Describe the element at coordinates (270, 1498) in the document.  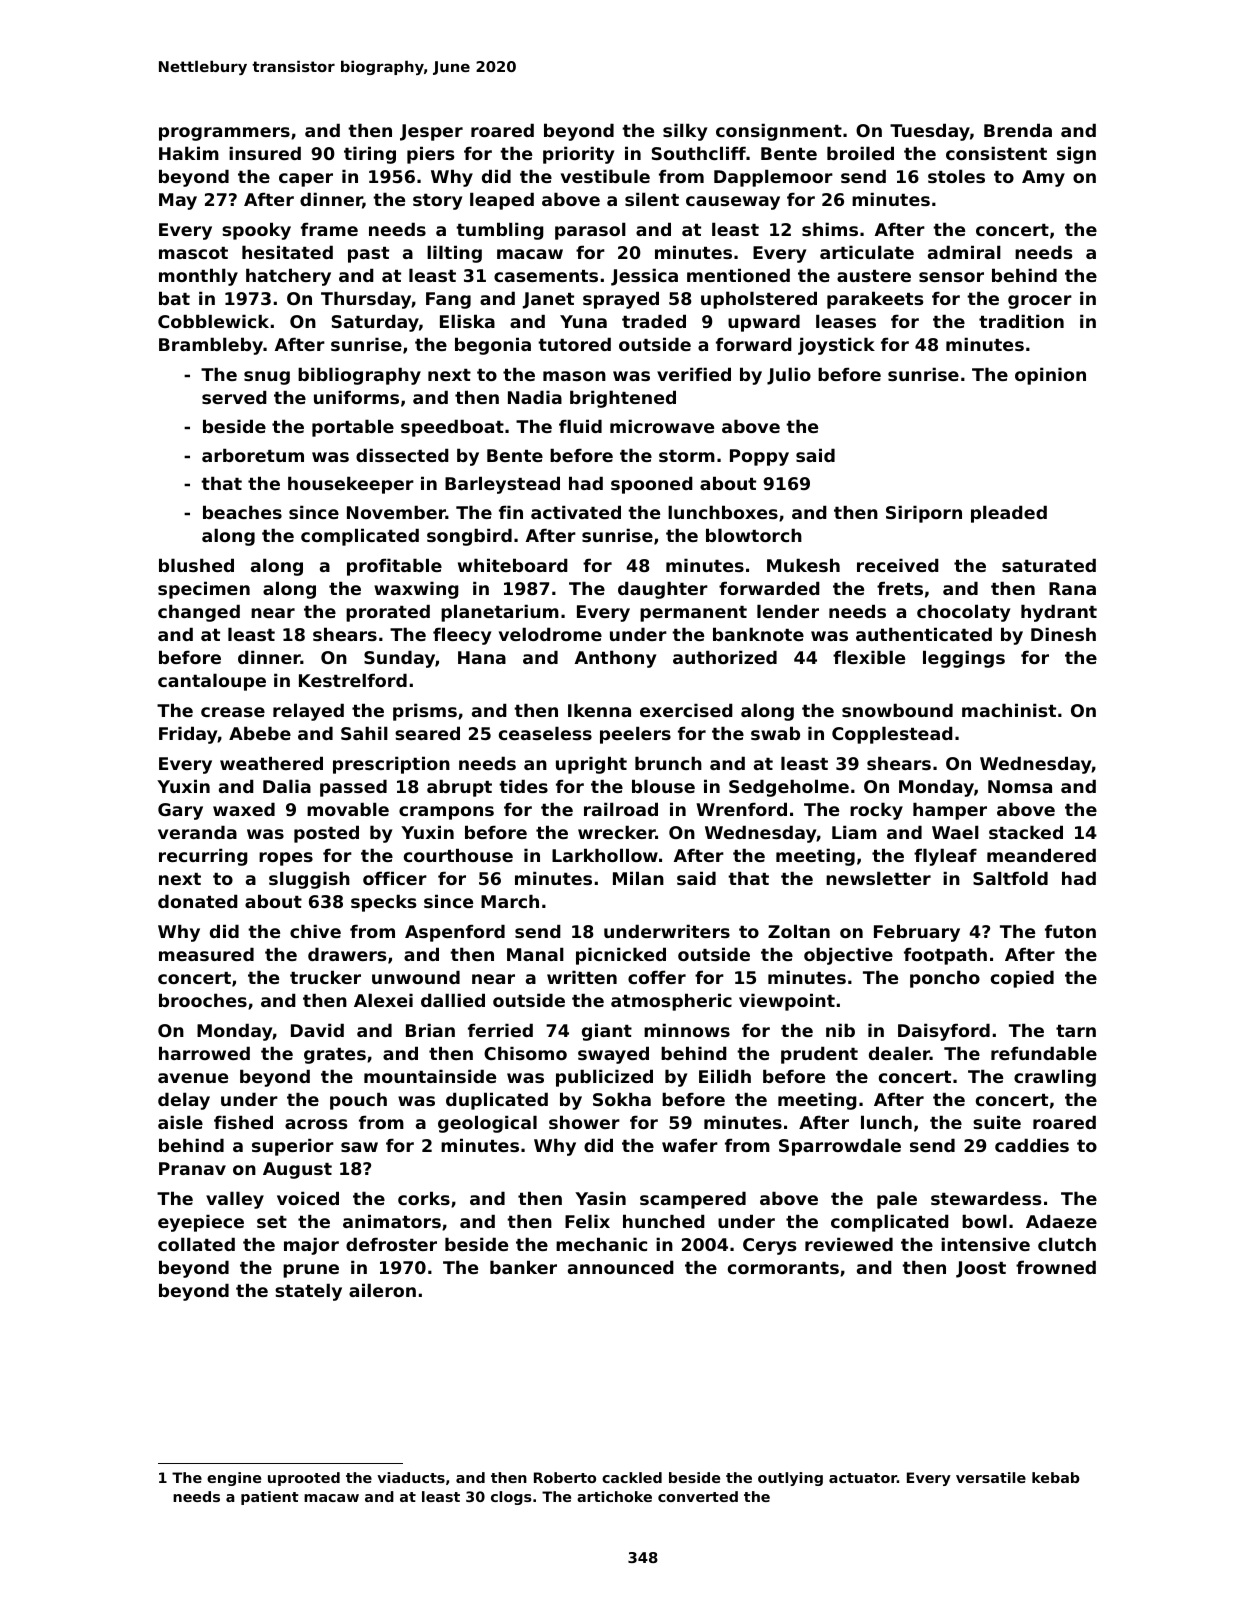
I see `patient` at that location.
